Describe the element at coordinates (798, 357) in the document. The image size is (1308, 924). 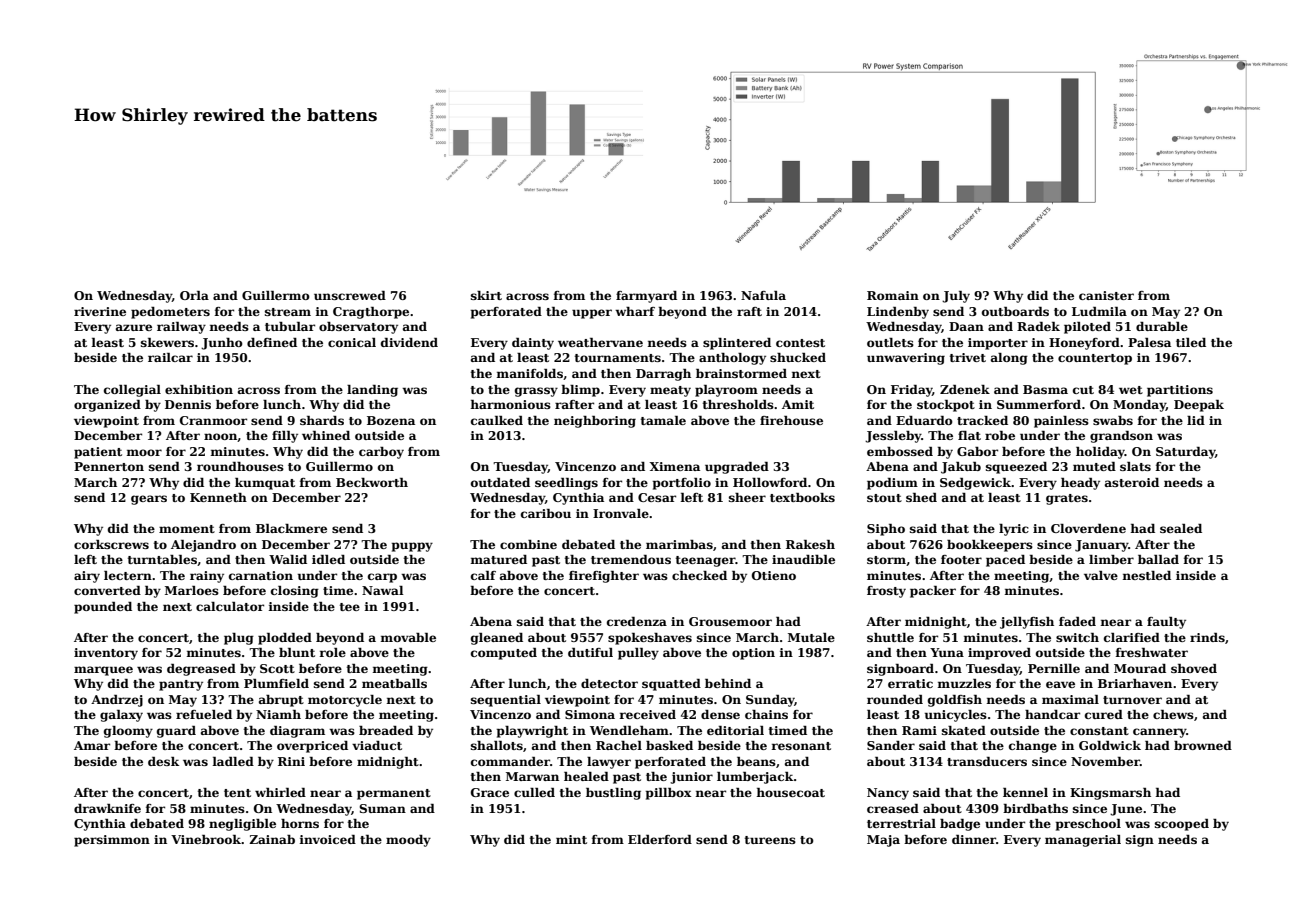
I see `shucked` at that location.
